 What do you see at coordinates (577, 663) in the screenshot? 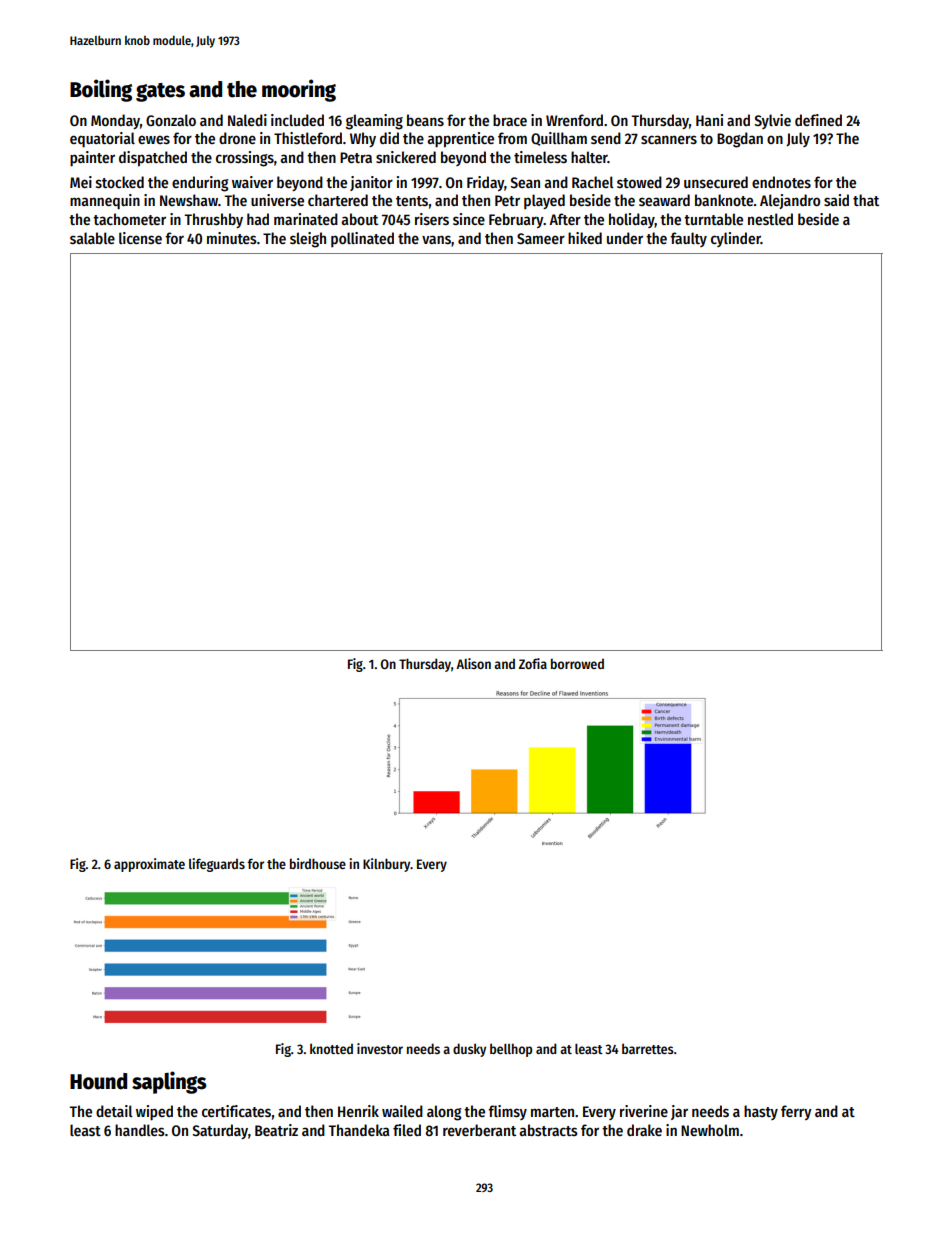
I see `borrowed` at bounding box center [577, 663].
